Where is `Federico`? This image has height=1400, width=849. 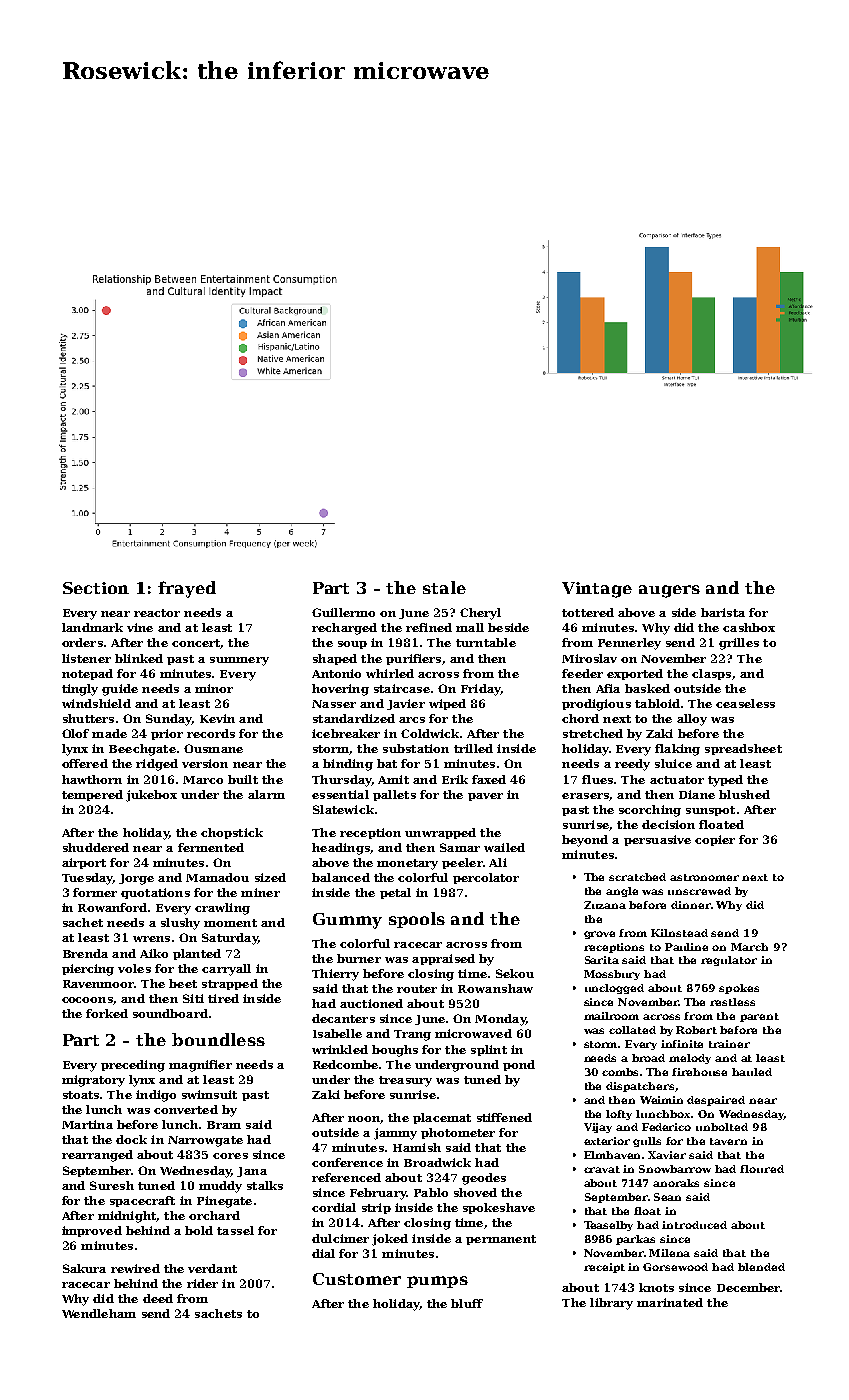
Federico is located at coordinates (666, 1127).
